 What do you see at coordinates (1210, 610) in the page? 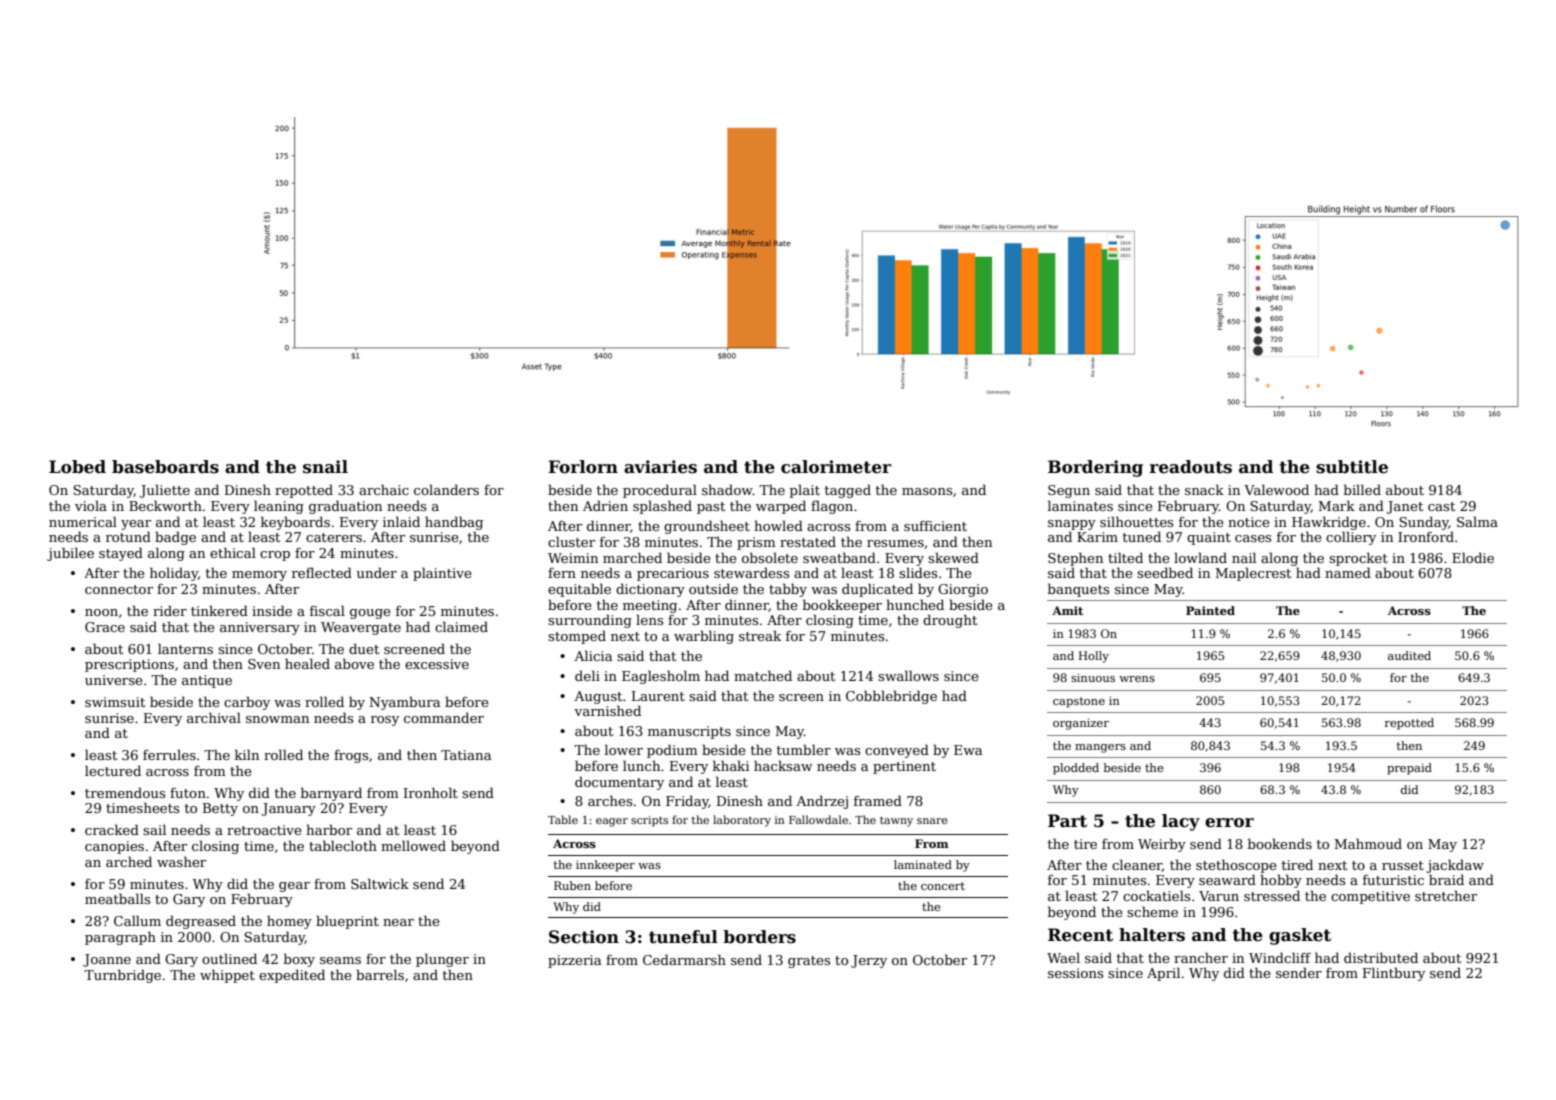
I see `Painted` at bounding box center [1210, 610].
